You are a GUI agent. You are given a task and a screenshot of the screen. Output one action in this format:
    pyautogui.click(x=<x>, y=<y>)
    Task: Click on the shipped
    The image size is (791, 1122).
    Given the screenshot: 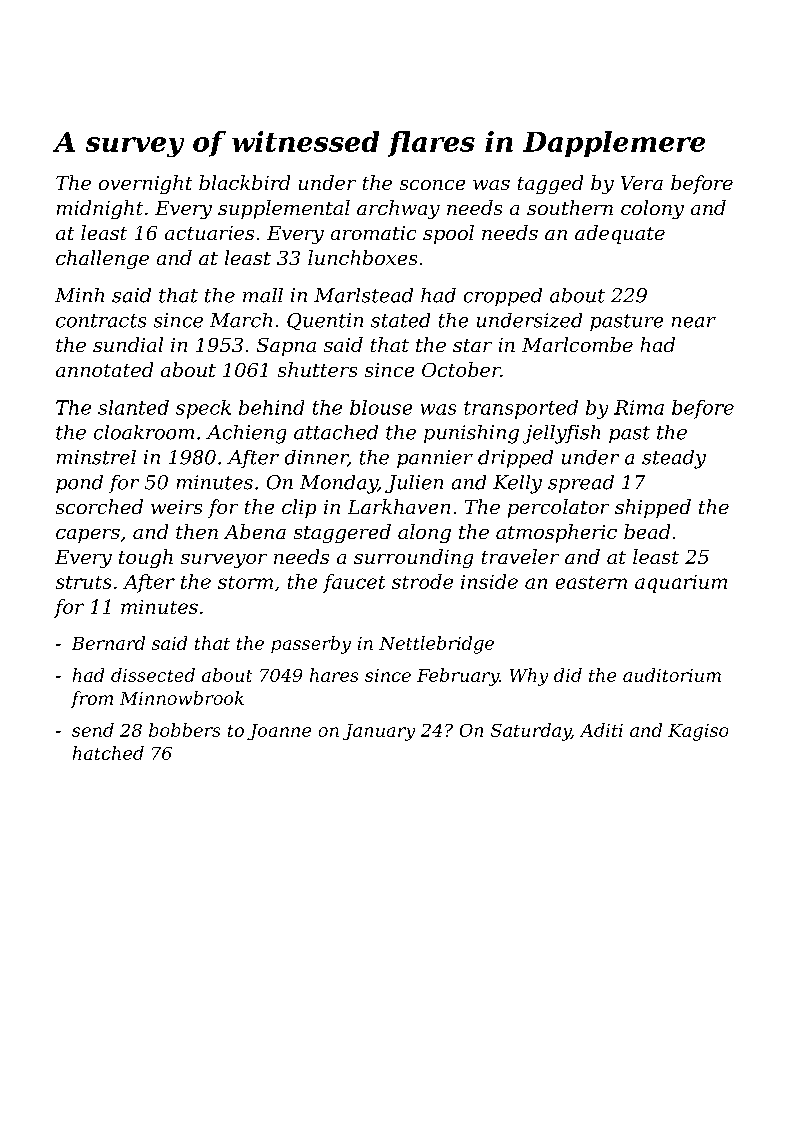 What is the action you would take?
    pyautogui.click(x=653, y=508)
